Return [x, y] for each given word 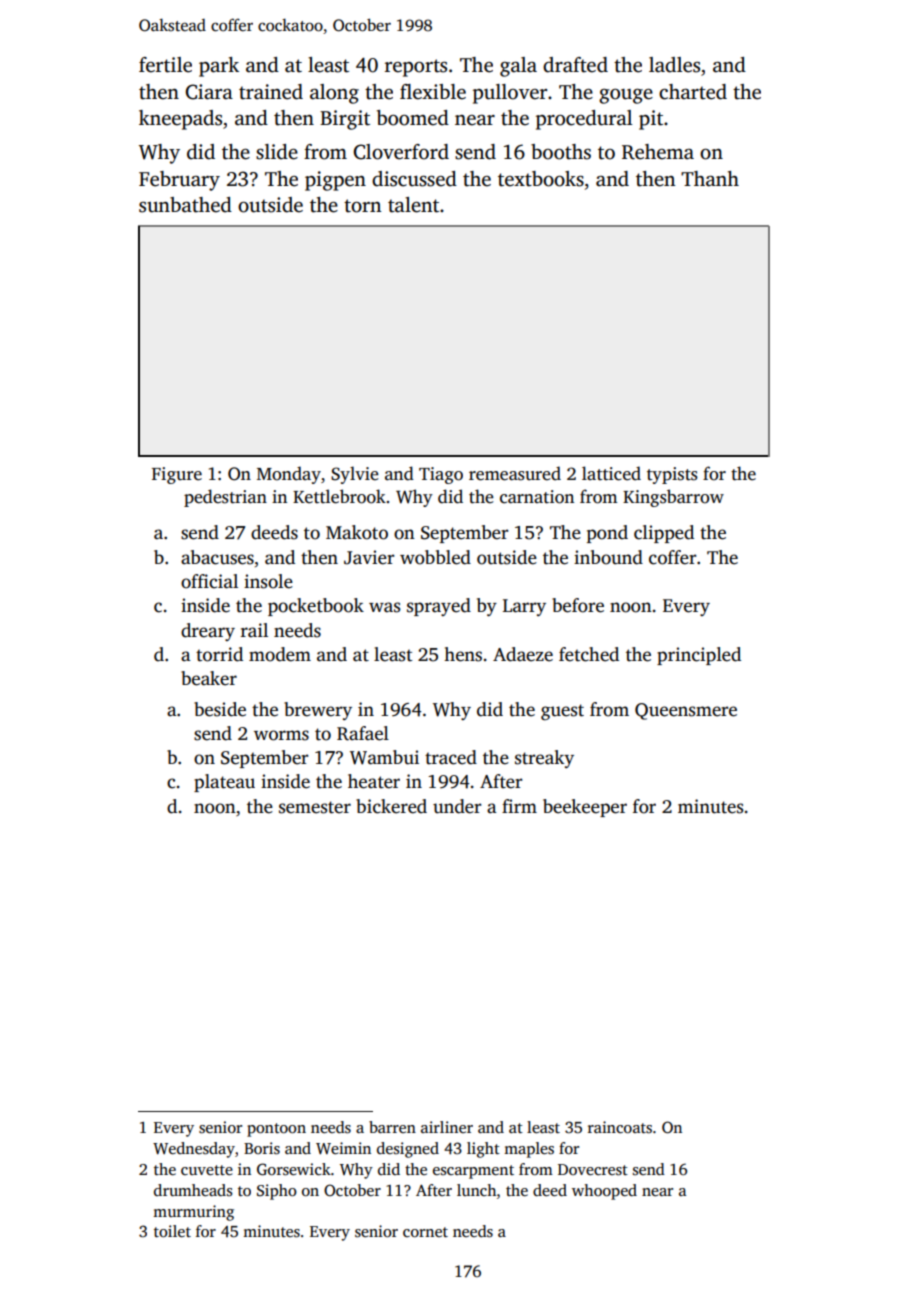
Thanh [710, 179]
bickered [391, 806]
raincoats [620, 1127]
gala [518, 67]
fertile [165, 65]
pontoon [276, 1130]
